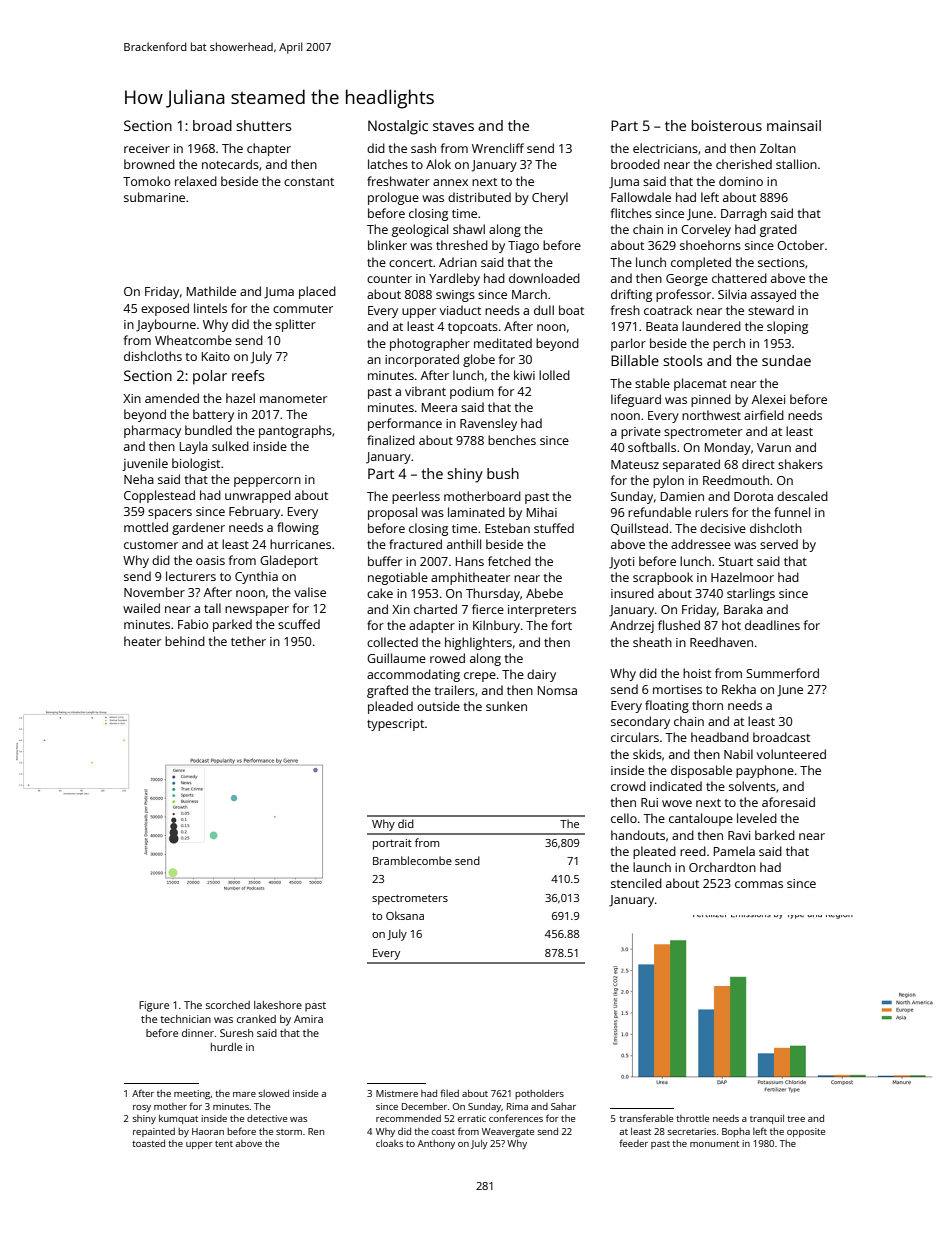  What do you see at coordinates (230, 164) in the screenshot?
I see `notecards` at bounding box center [230, 164].
